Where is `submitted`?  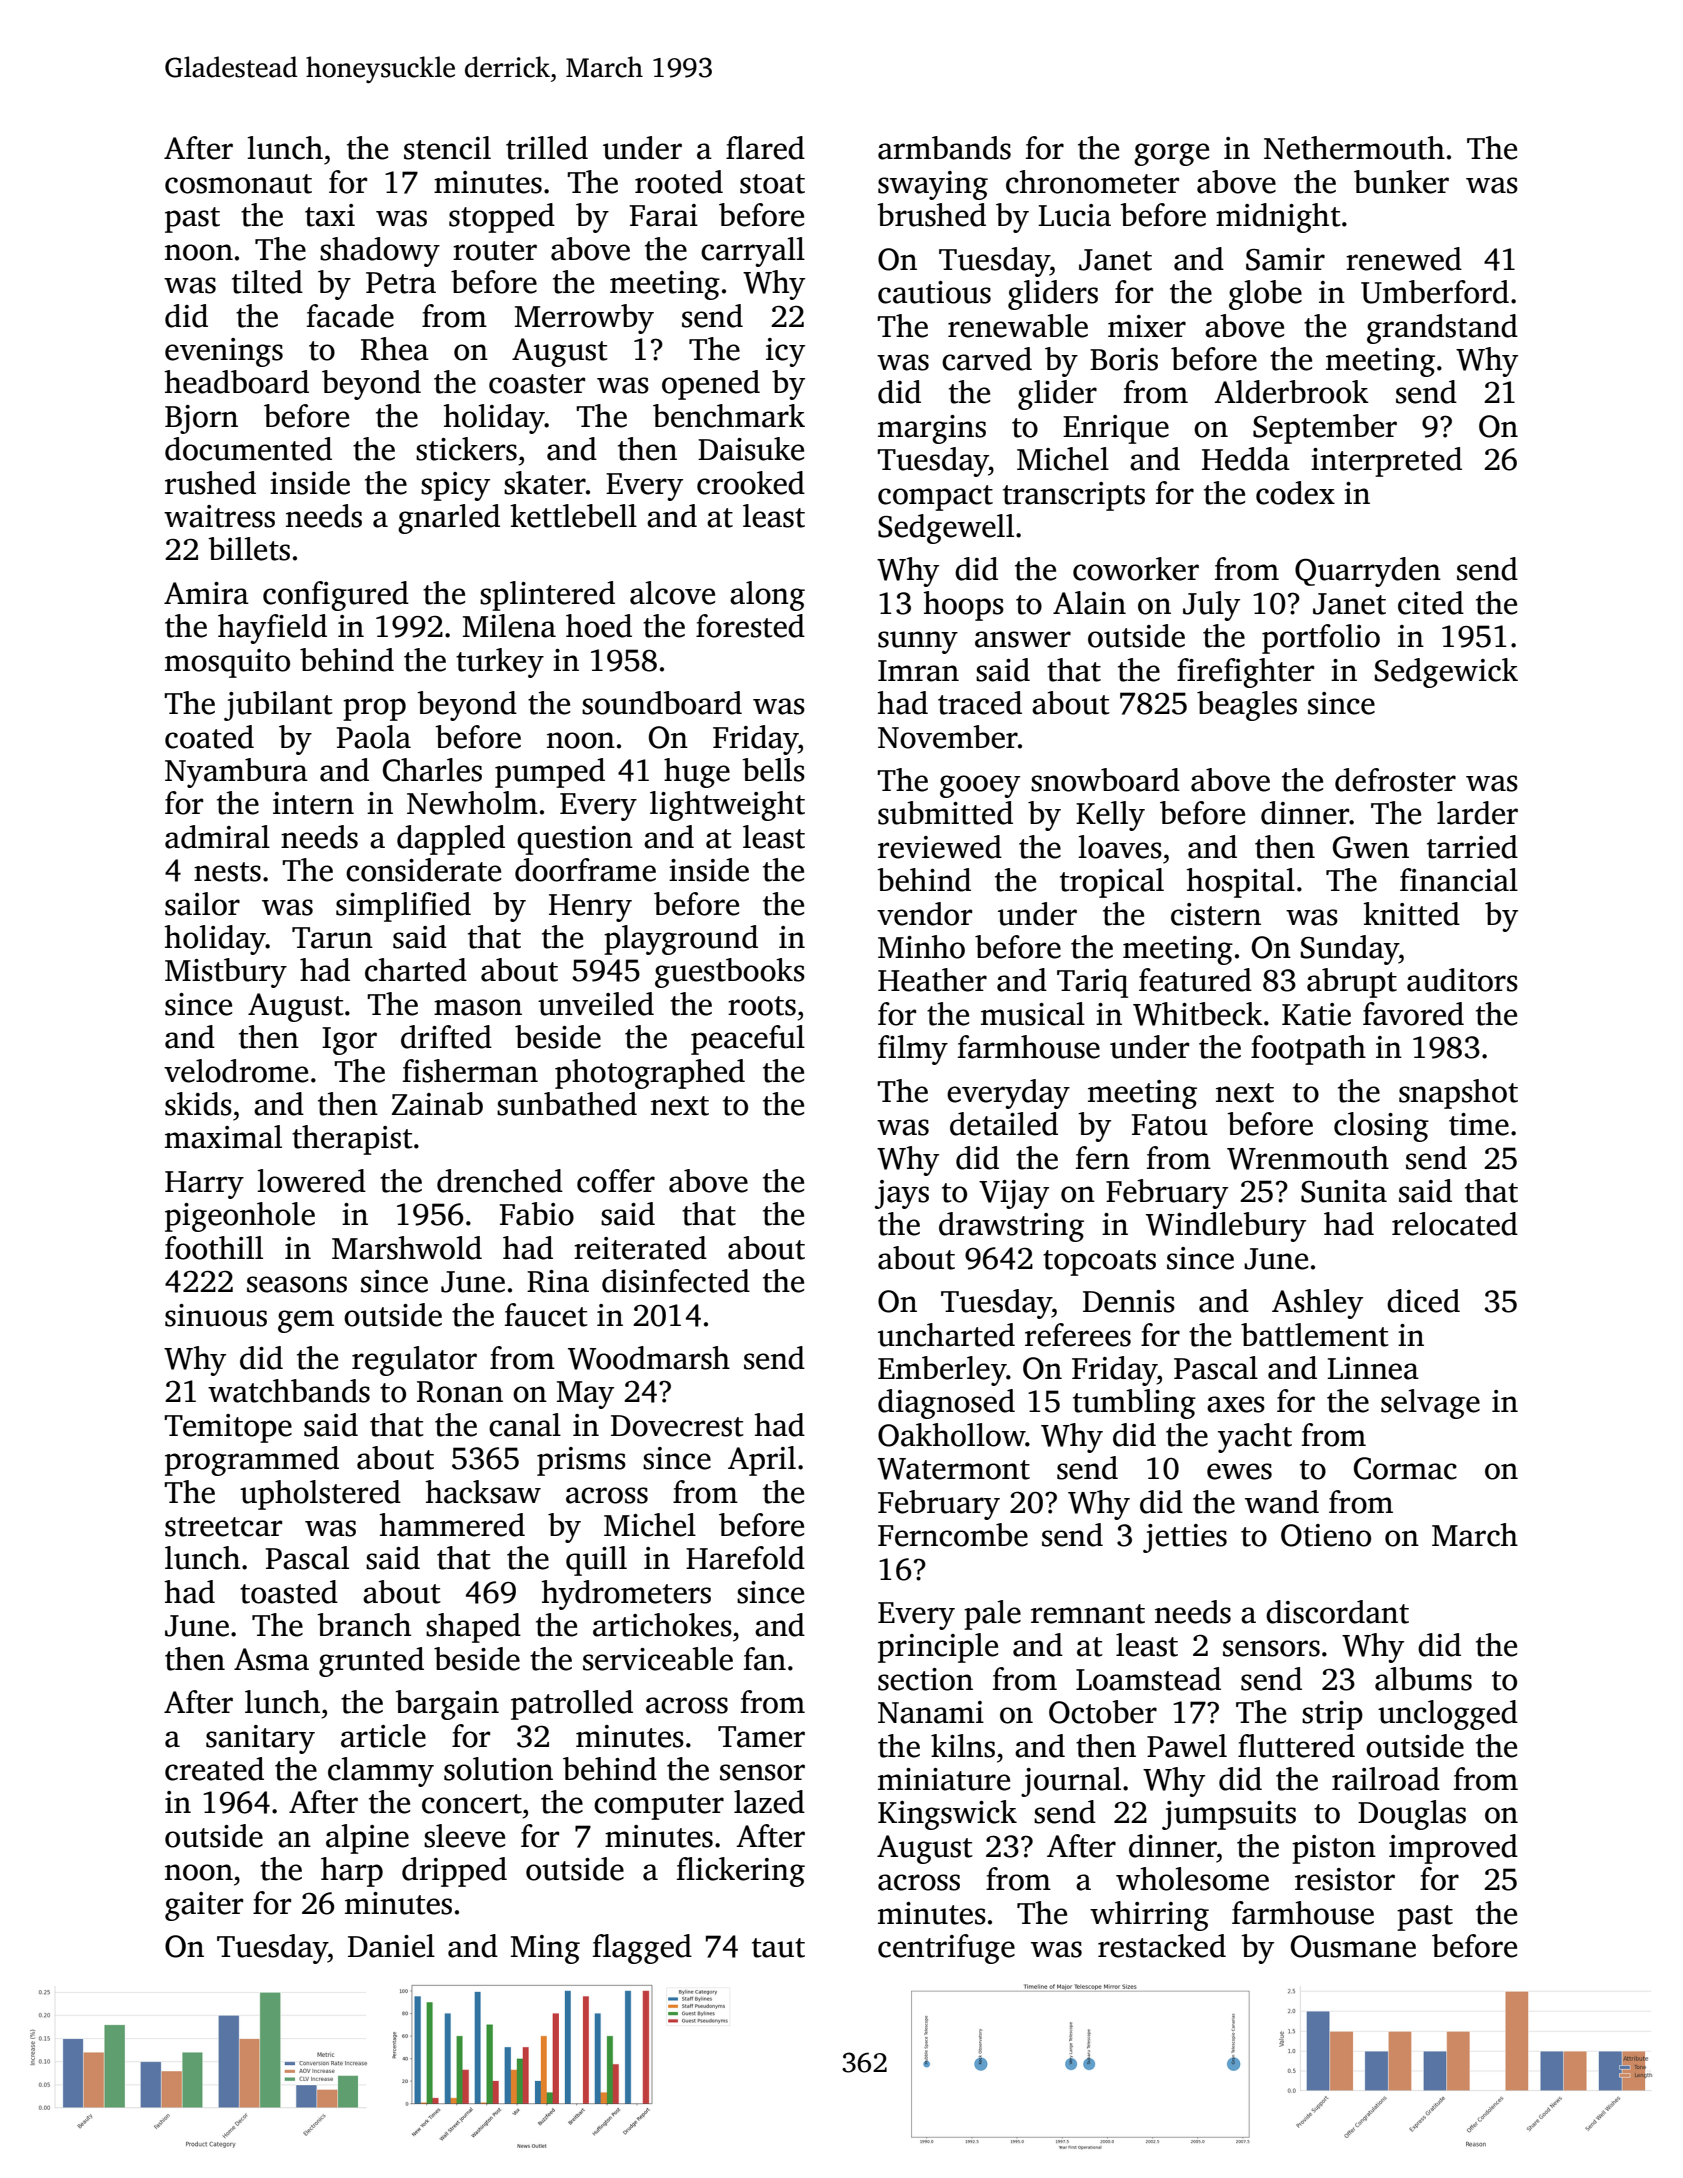
submitted is located at coordinates (945, 813).
